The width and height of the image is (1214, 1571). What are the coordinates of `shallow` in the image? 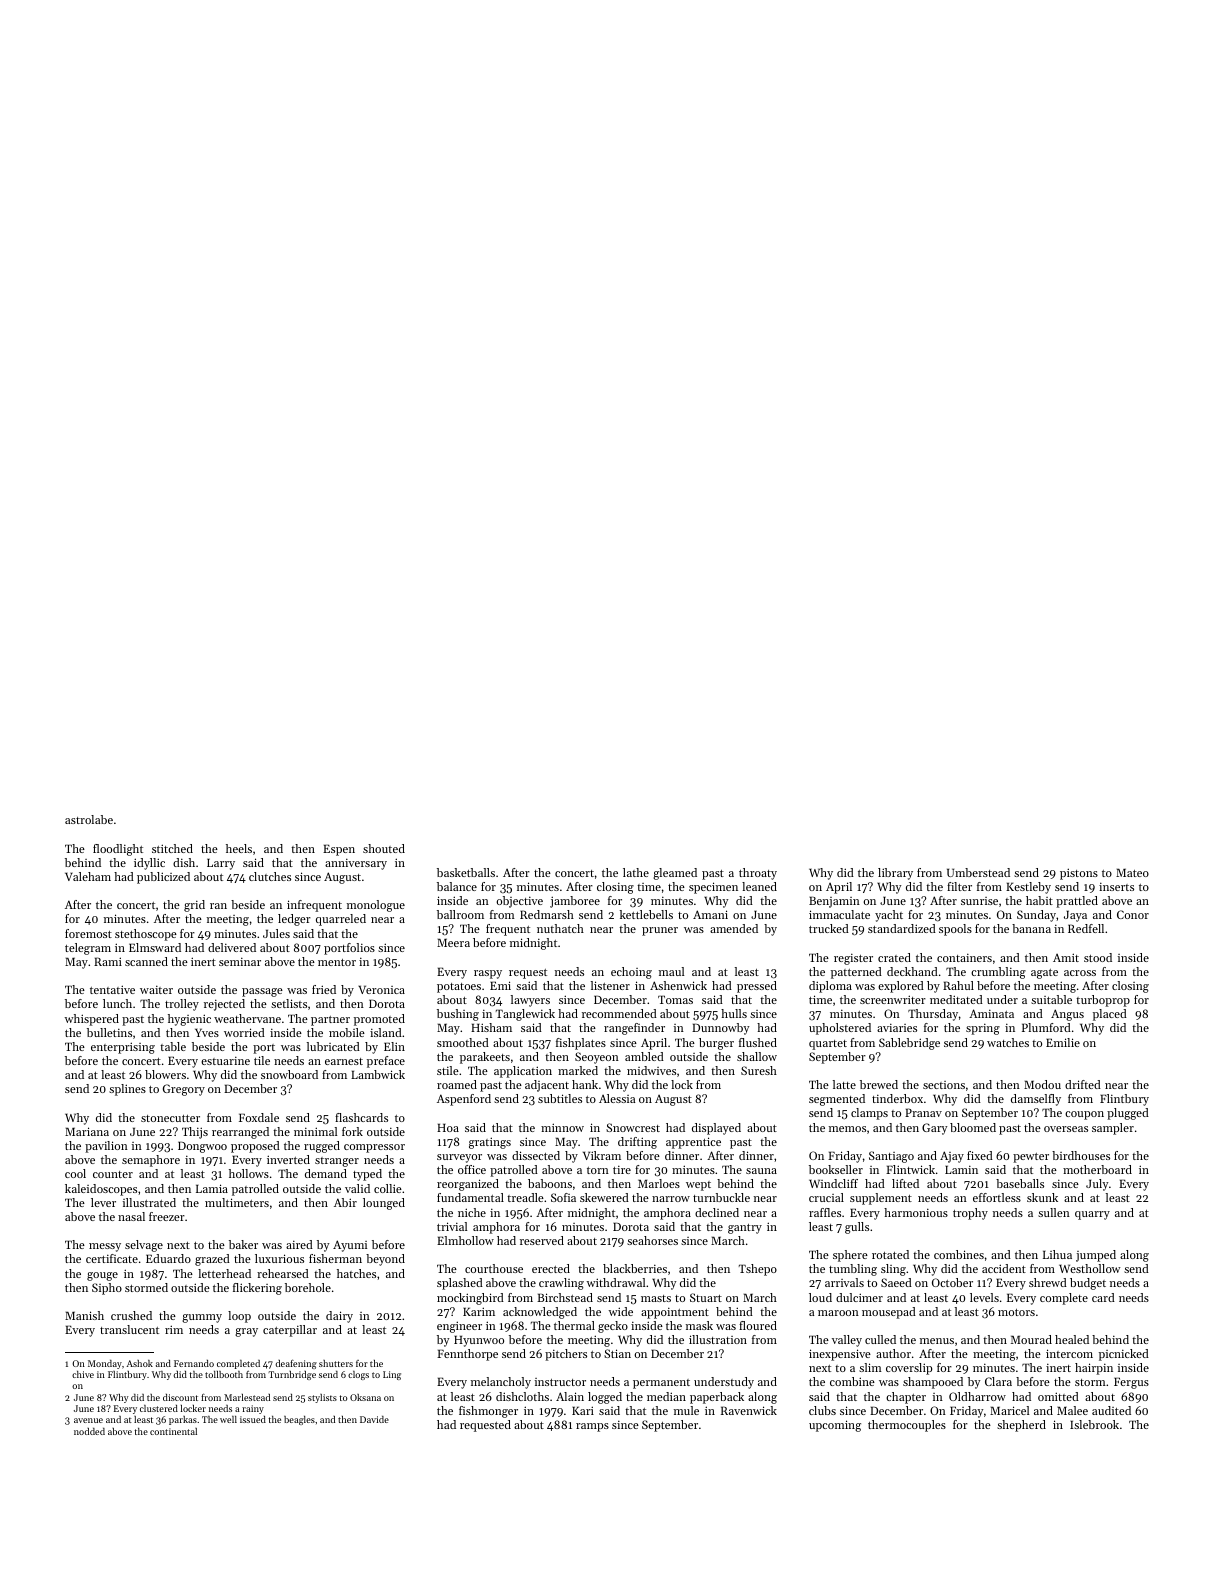 It's located at (757, 1056).
